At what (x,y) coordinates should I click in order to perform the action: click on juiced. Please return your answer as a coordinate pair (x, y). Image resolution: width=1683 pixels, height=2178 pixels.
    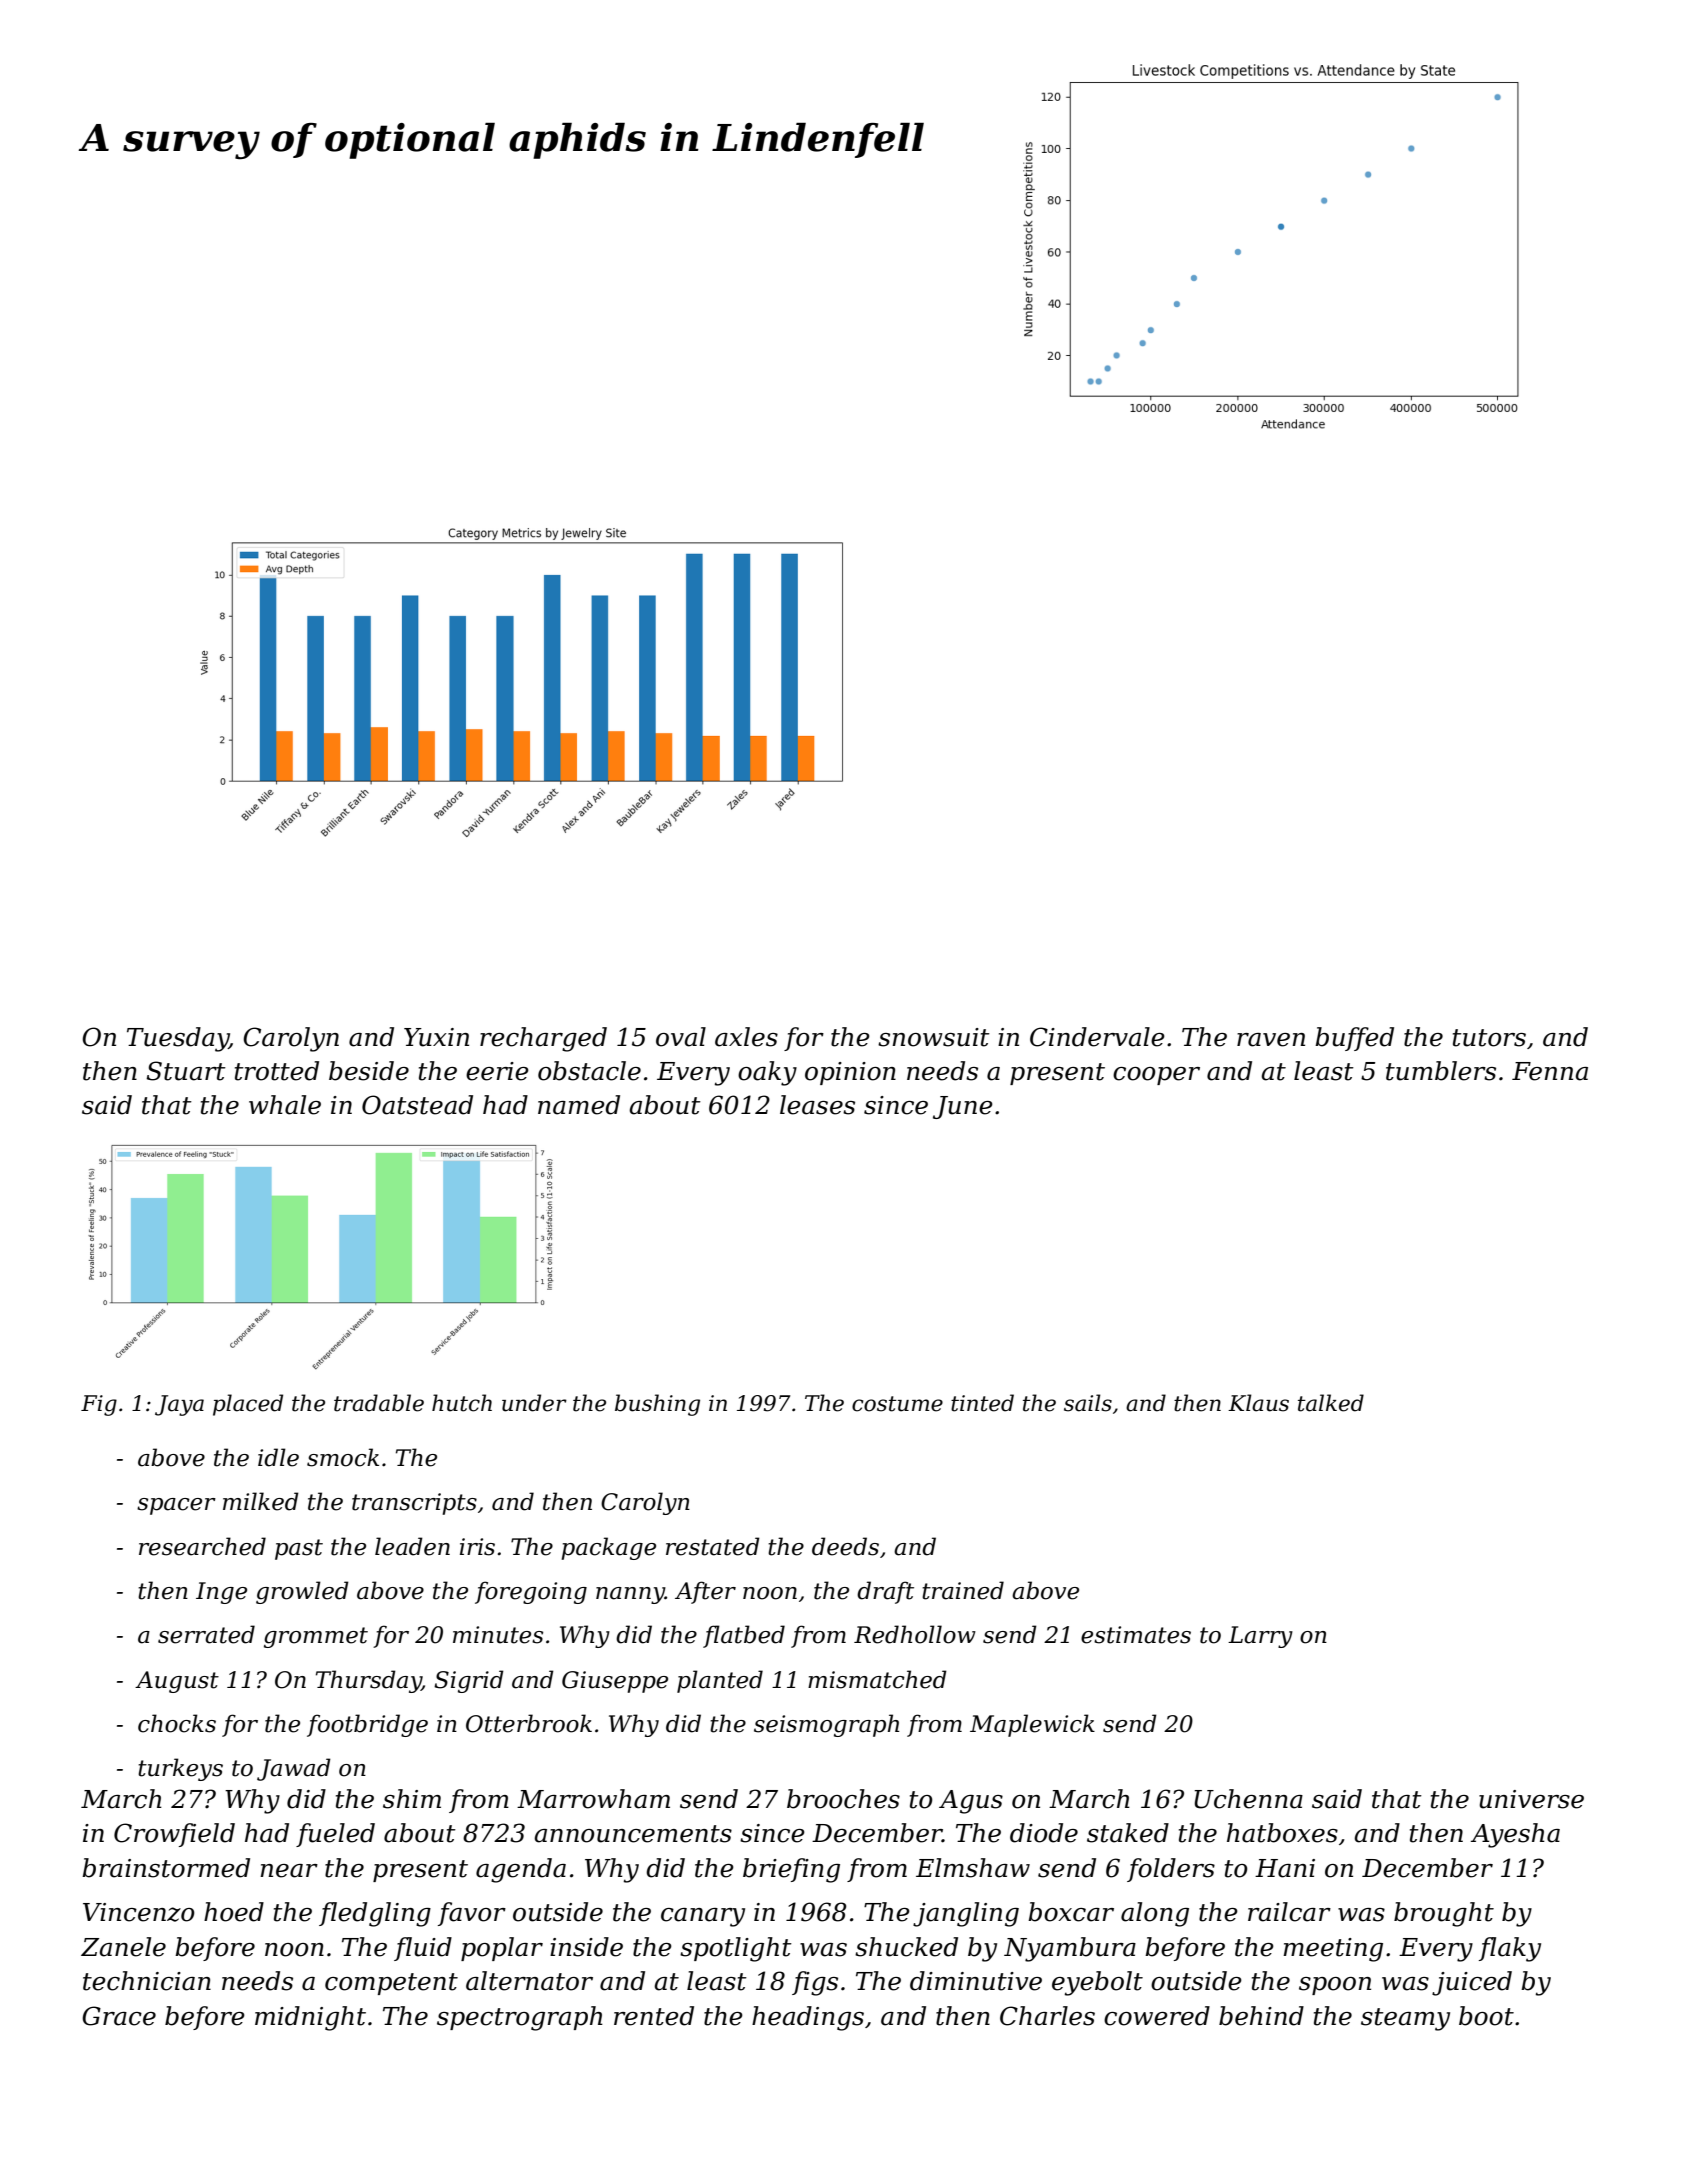
    Looking at the image, I should click on (1472, 1983).
